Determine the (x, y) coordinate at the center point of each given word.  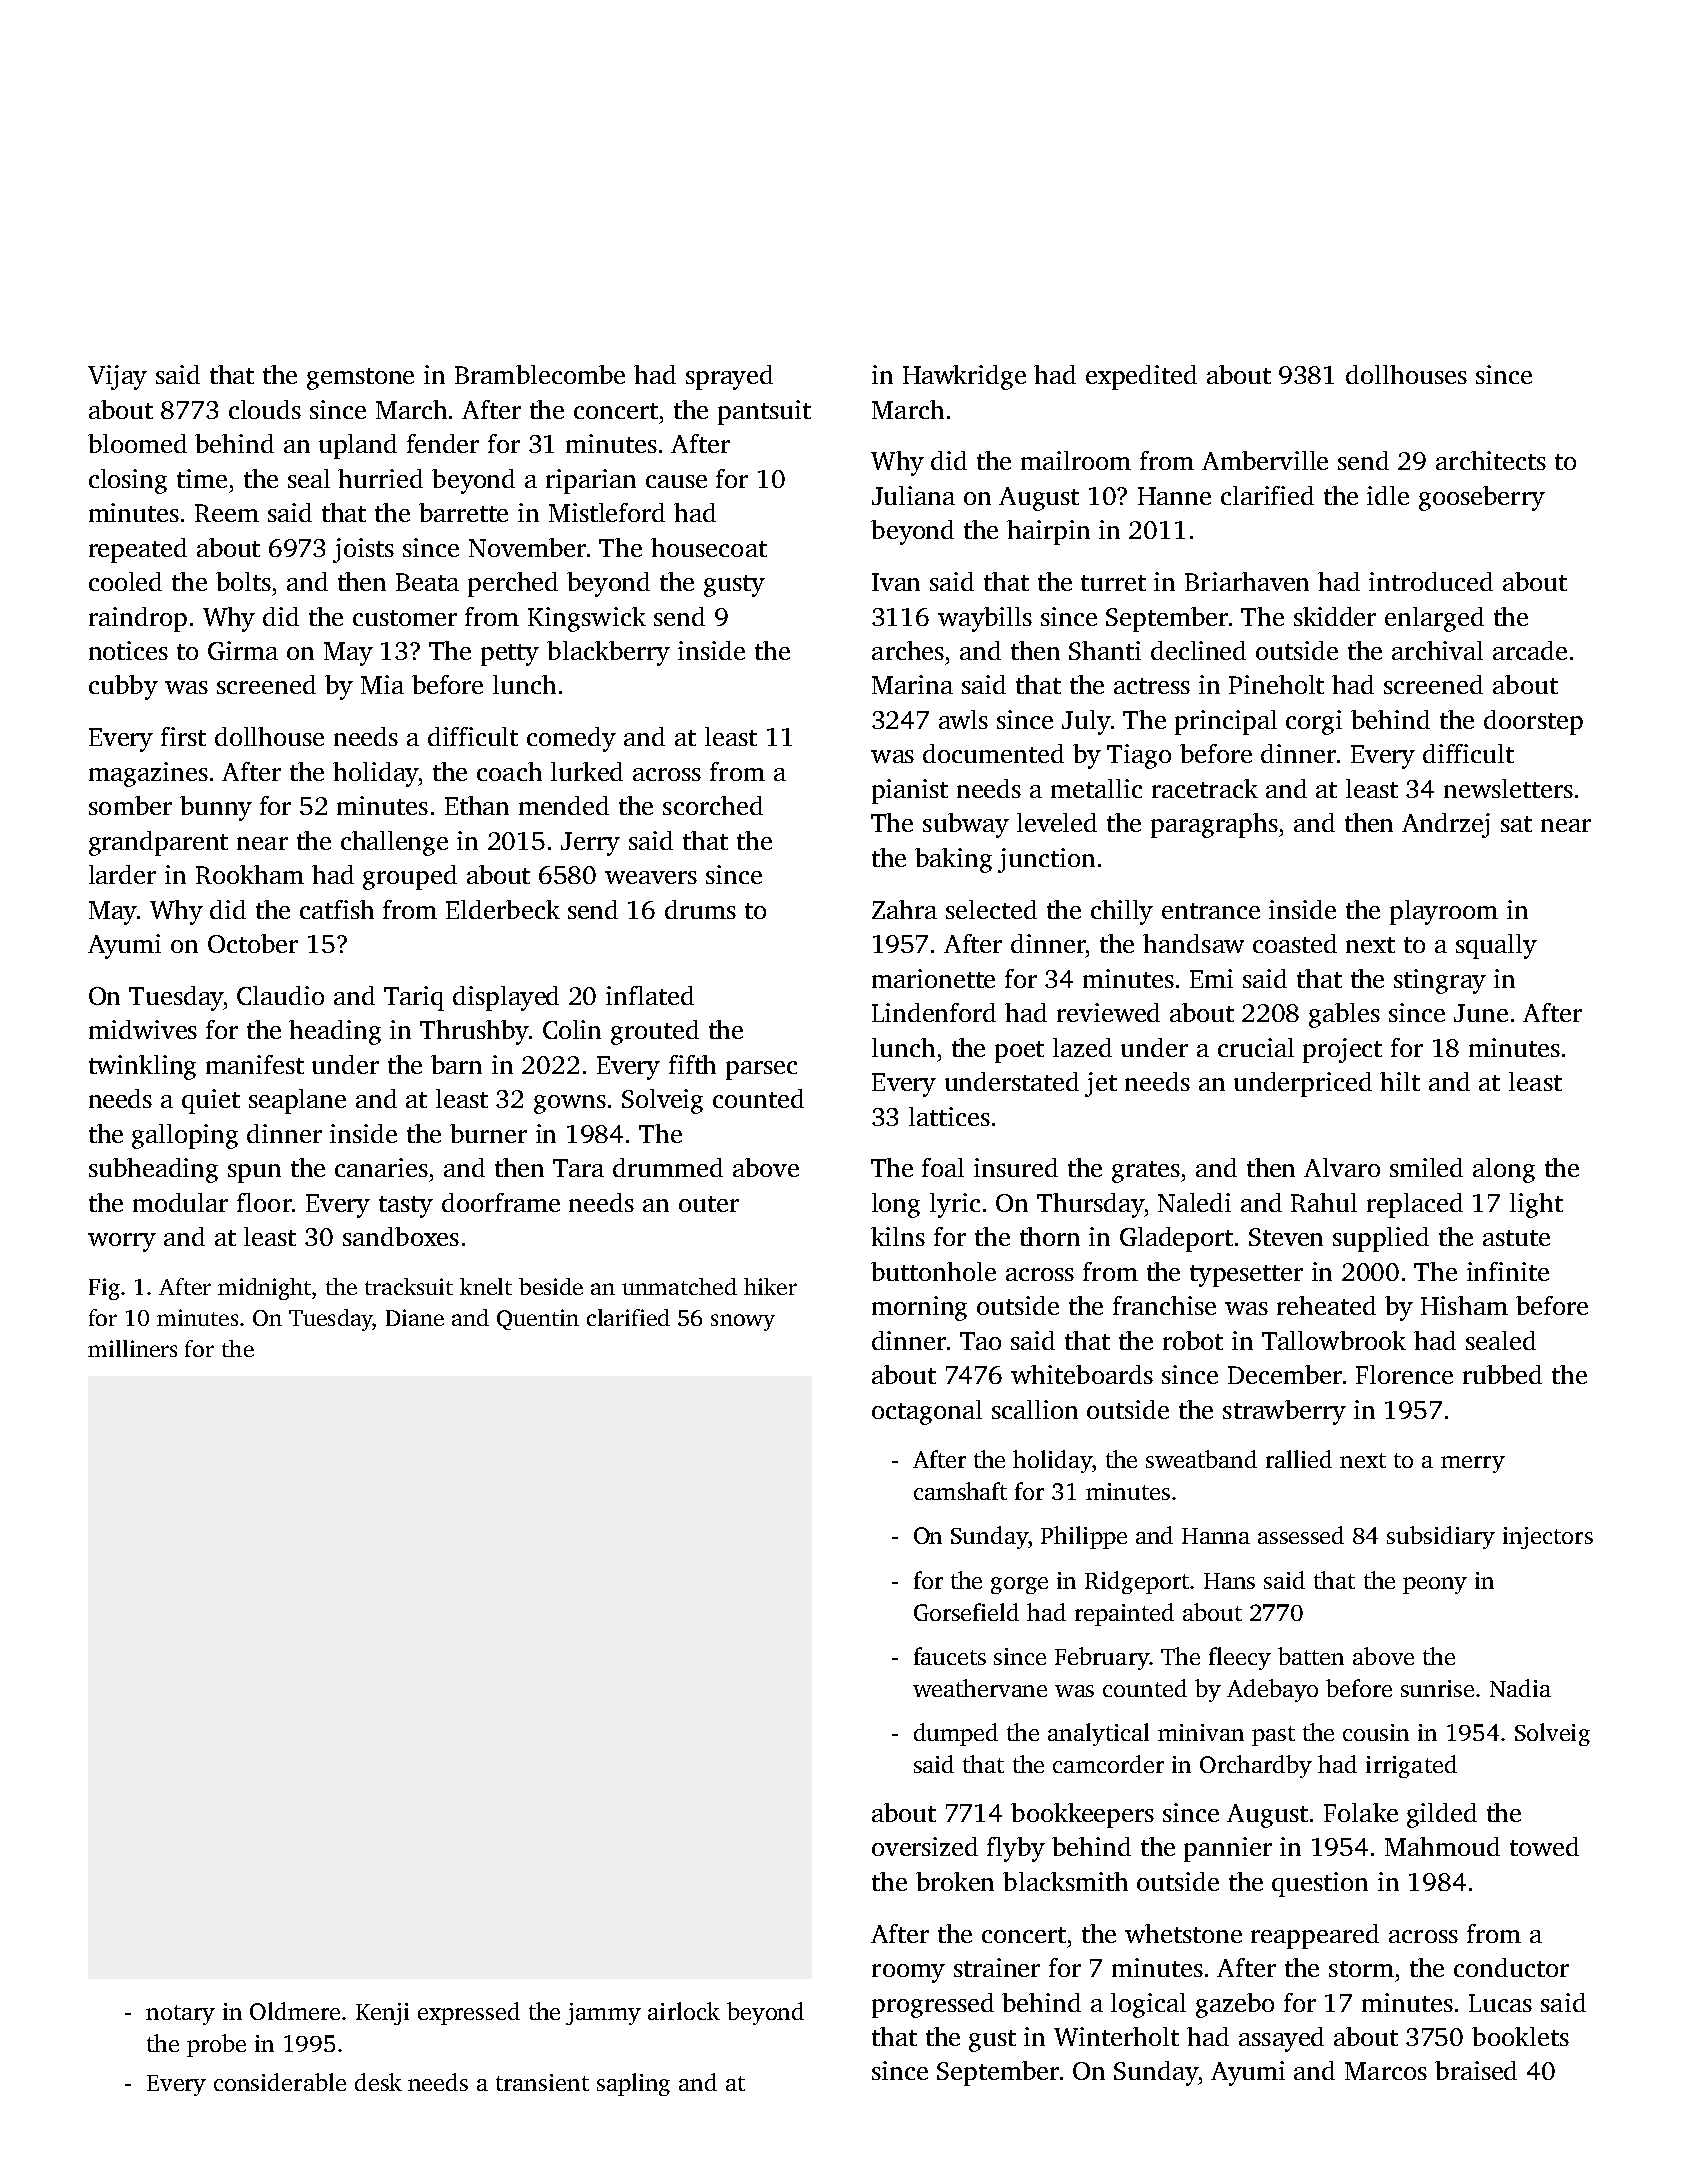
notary (180, 2015)
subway (966, 825)
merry (1473, 1464)
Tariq (414, 998)
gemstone (360, 379)
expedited (1141, 377)
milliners (132, 1348)
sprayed (729, 377)
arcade (1530, 650)
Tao (980, 1341)
